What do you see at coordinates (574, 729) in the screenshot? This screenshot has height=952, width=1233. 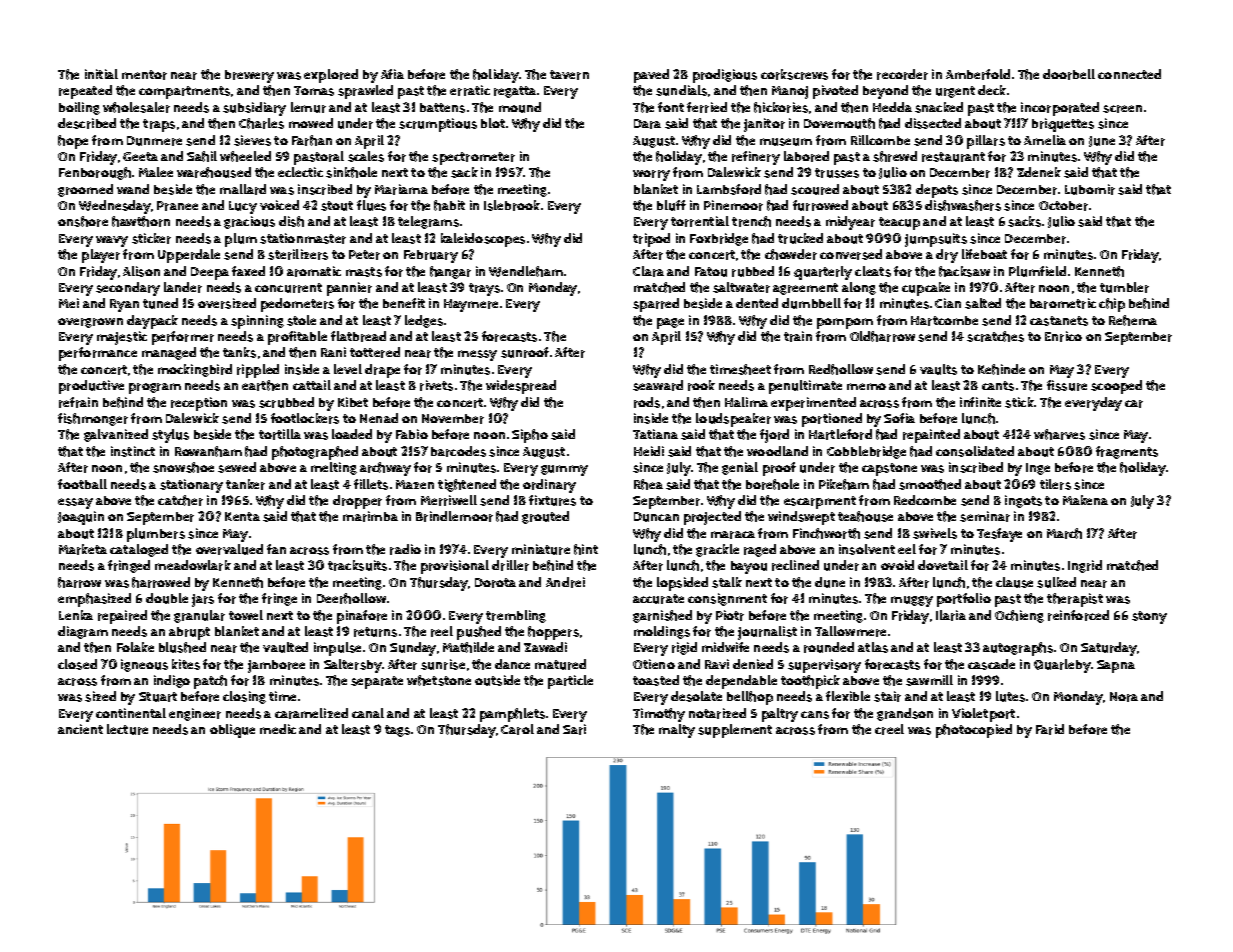 I see `Sari` at bounding box center [574, 729].
